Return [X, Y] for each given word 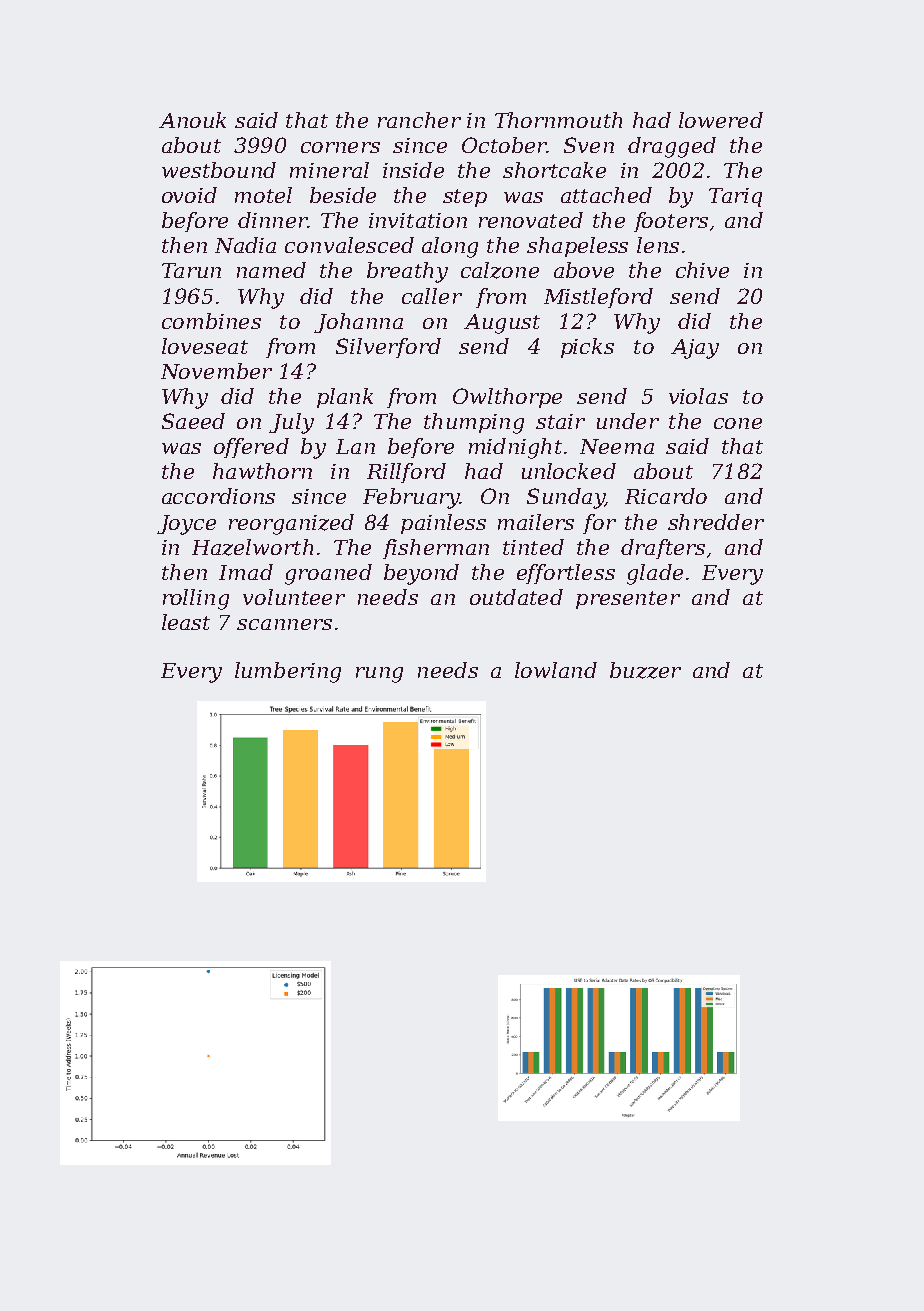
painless [443, 524]
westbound [219, 170]
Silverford [388, 348]
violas [698, 396]
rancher [419, 120]
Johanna [358, 323]
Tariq [735, 197]
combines [211, 321]
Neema [617, 446]
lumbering [288, 672]
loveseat [205, 346]
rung [379, 675]
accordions [218, 496]
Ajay [695, 349]
